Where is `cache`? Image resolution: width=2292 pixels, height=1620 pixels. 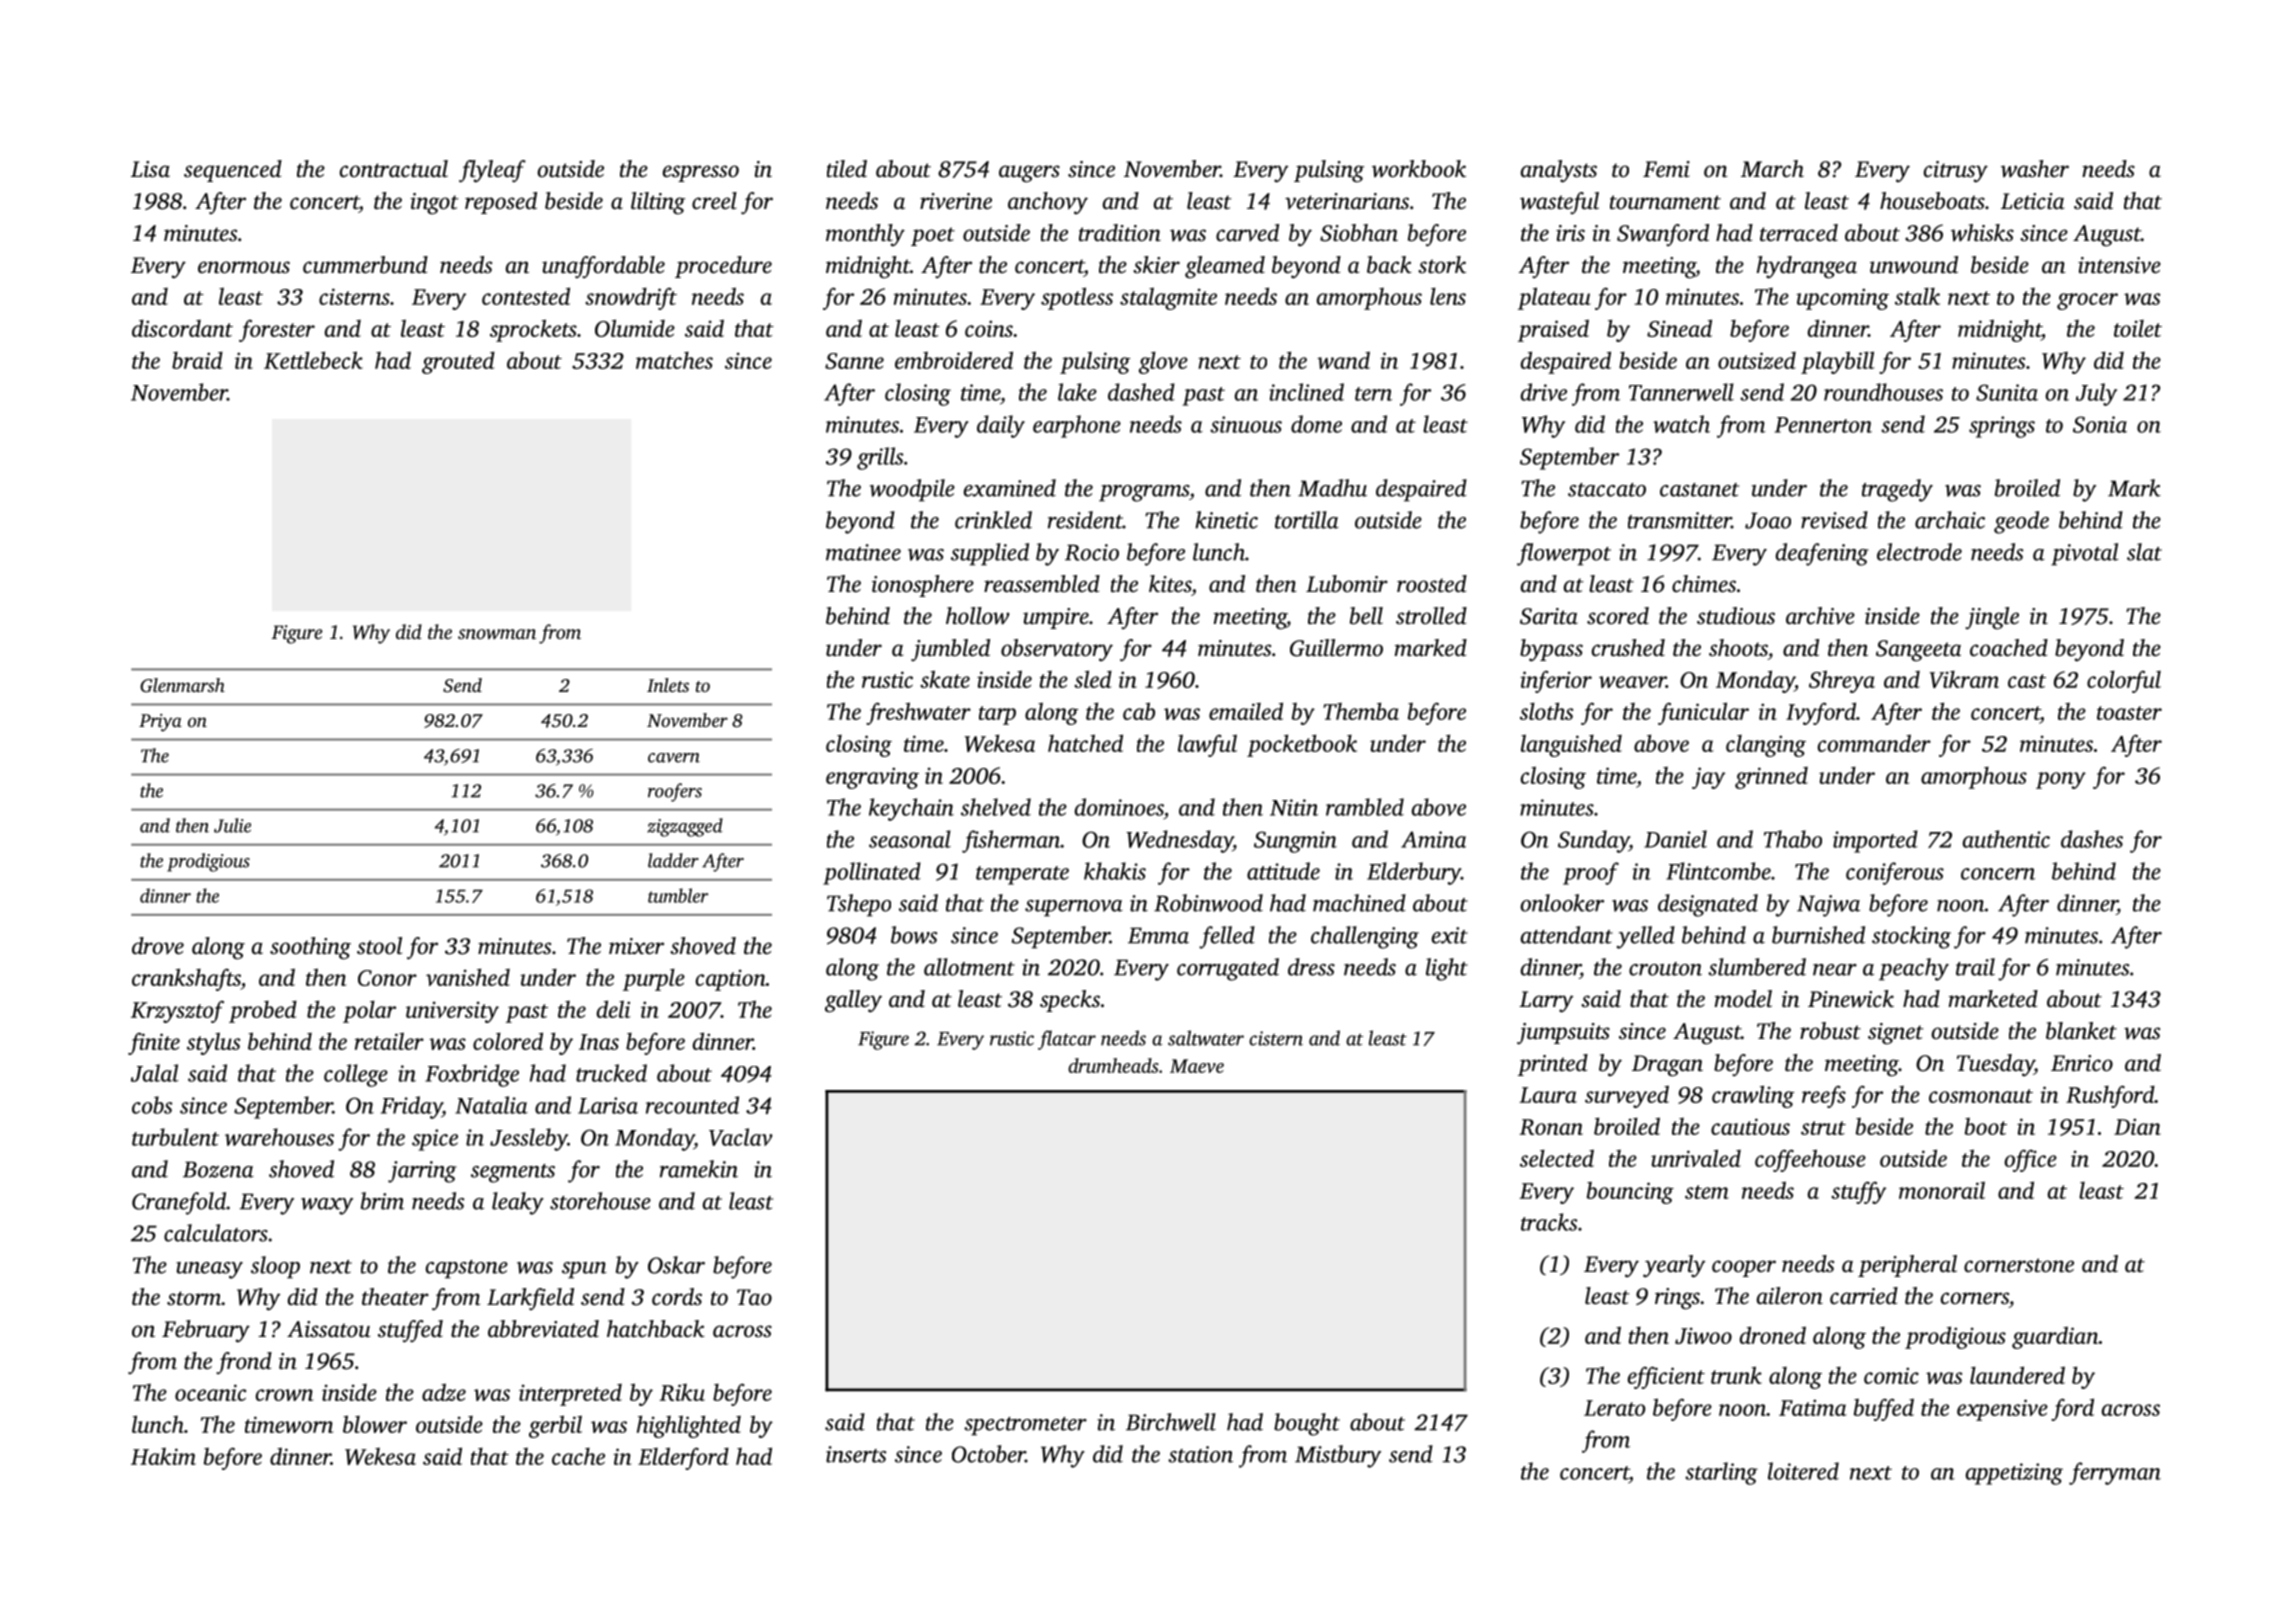 cache is located at coordinates (578, 1456).
